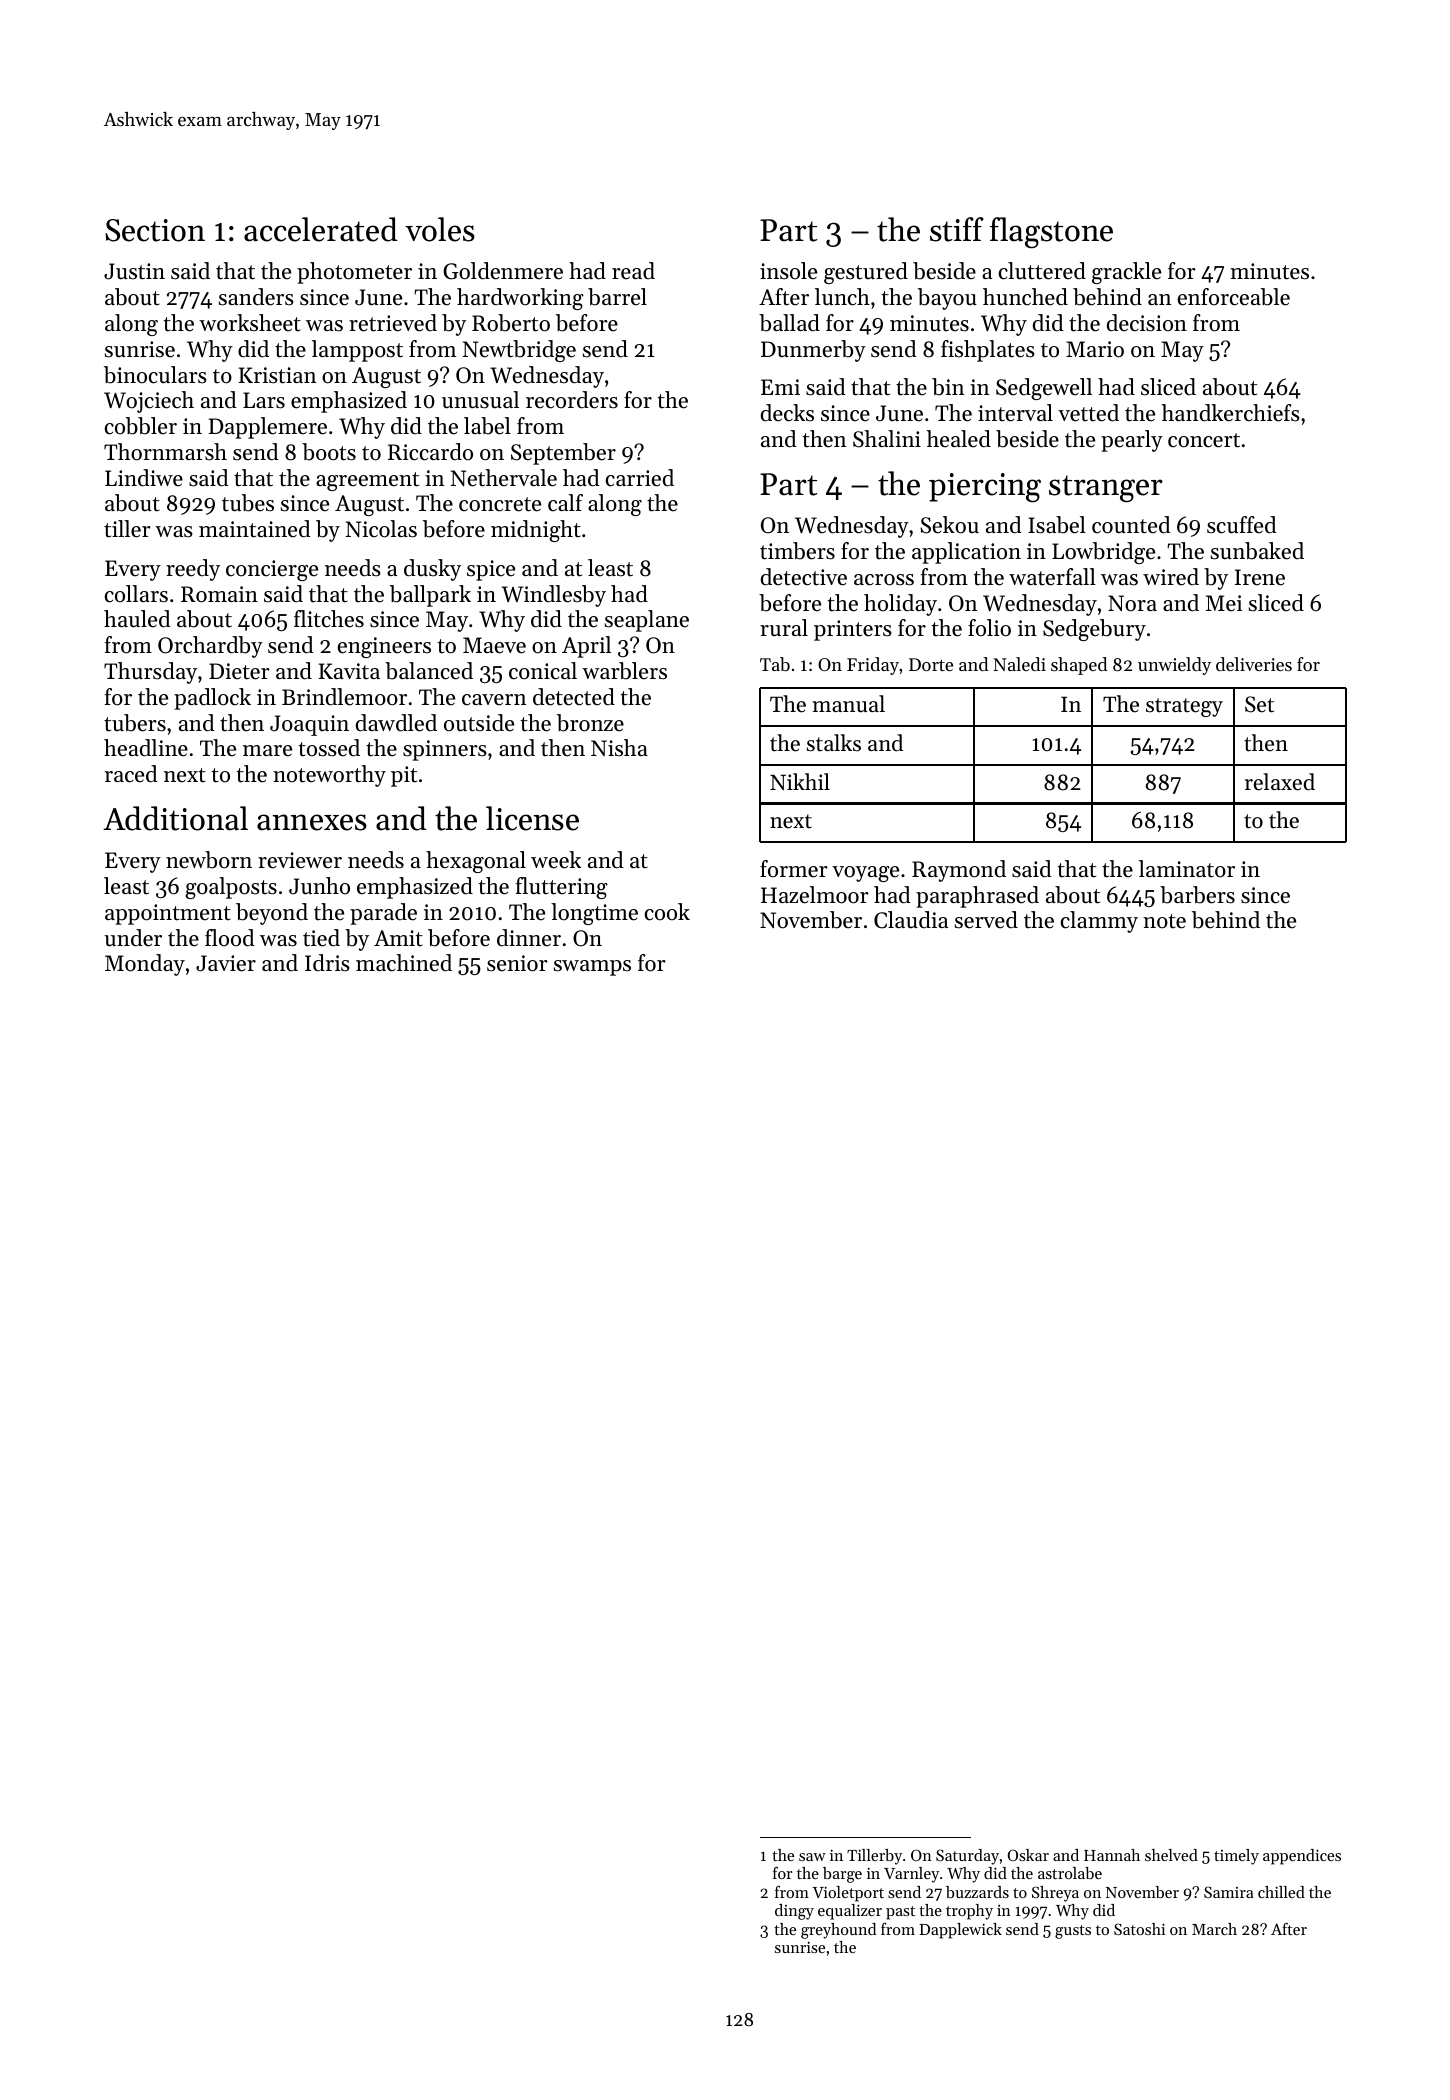 The width and height of the screenshot is (1450, 2100). Describe the element at coordinates (911, 920) in the screenshot. I see `Claudia` at that location.
